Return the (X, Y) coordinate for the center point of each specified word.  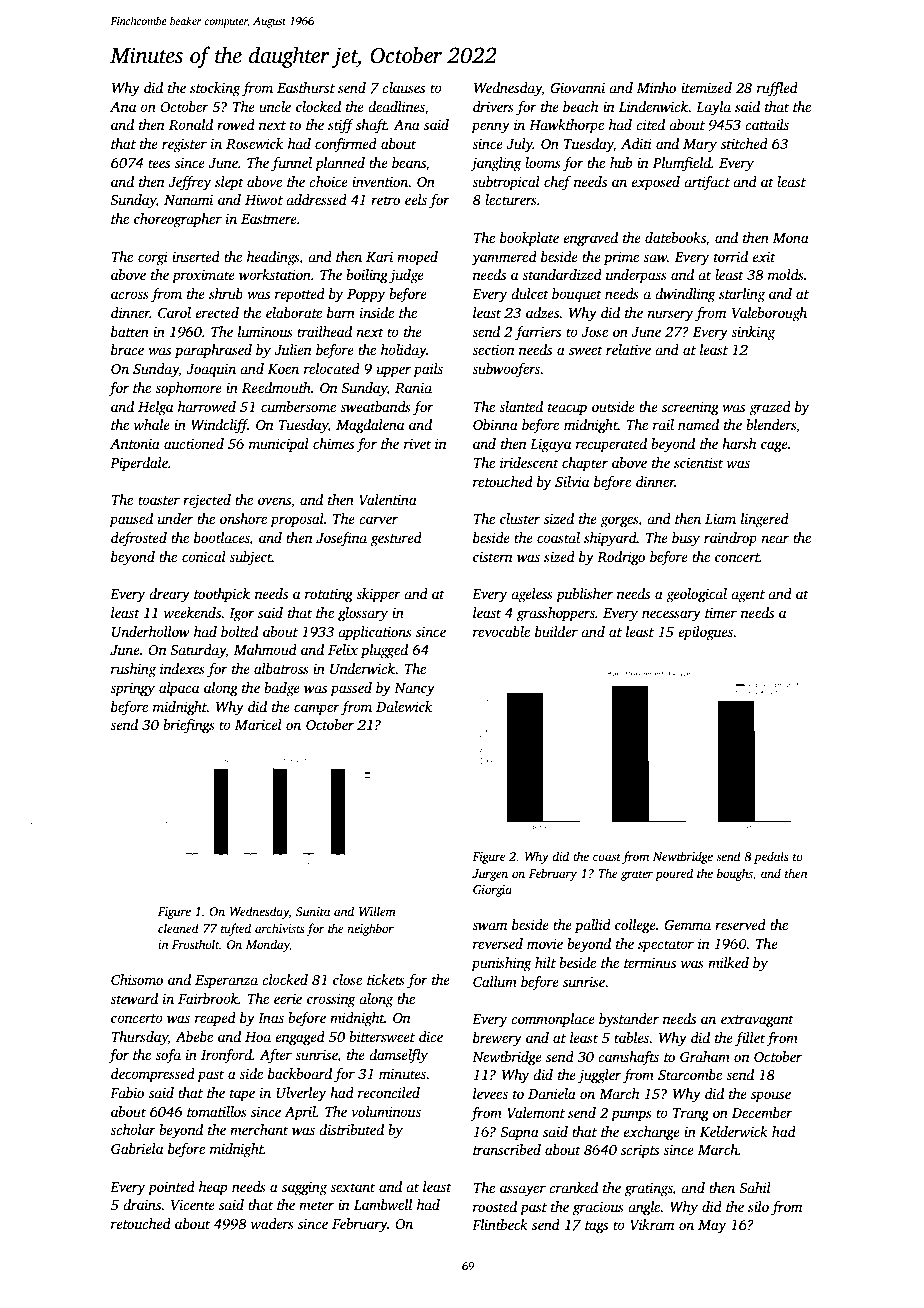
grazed (770, 408)
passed (351, 689)
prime (621, 258)
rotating (329, 596)
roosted (495, 1206)
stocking (215, 89)
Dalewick (404, 706)
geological (696, 595)
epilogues (705, 633)
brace (127, 349)
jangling (496, 164)
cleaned (178, 928)
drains (142, 1204)
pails (428, 370)
